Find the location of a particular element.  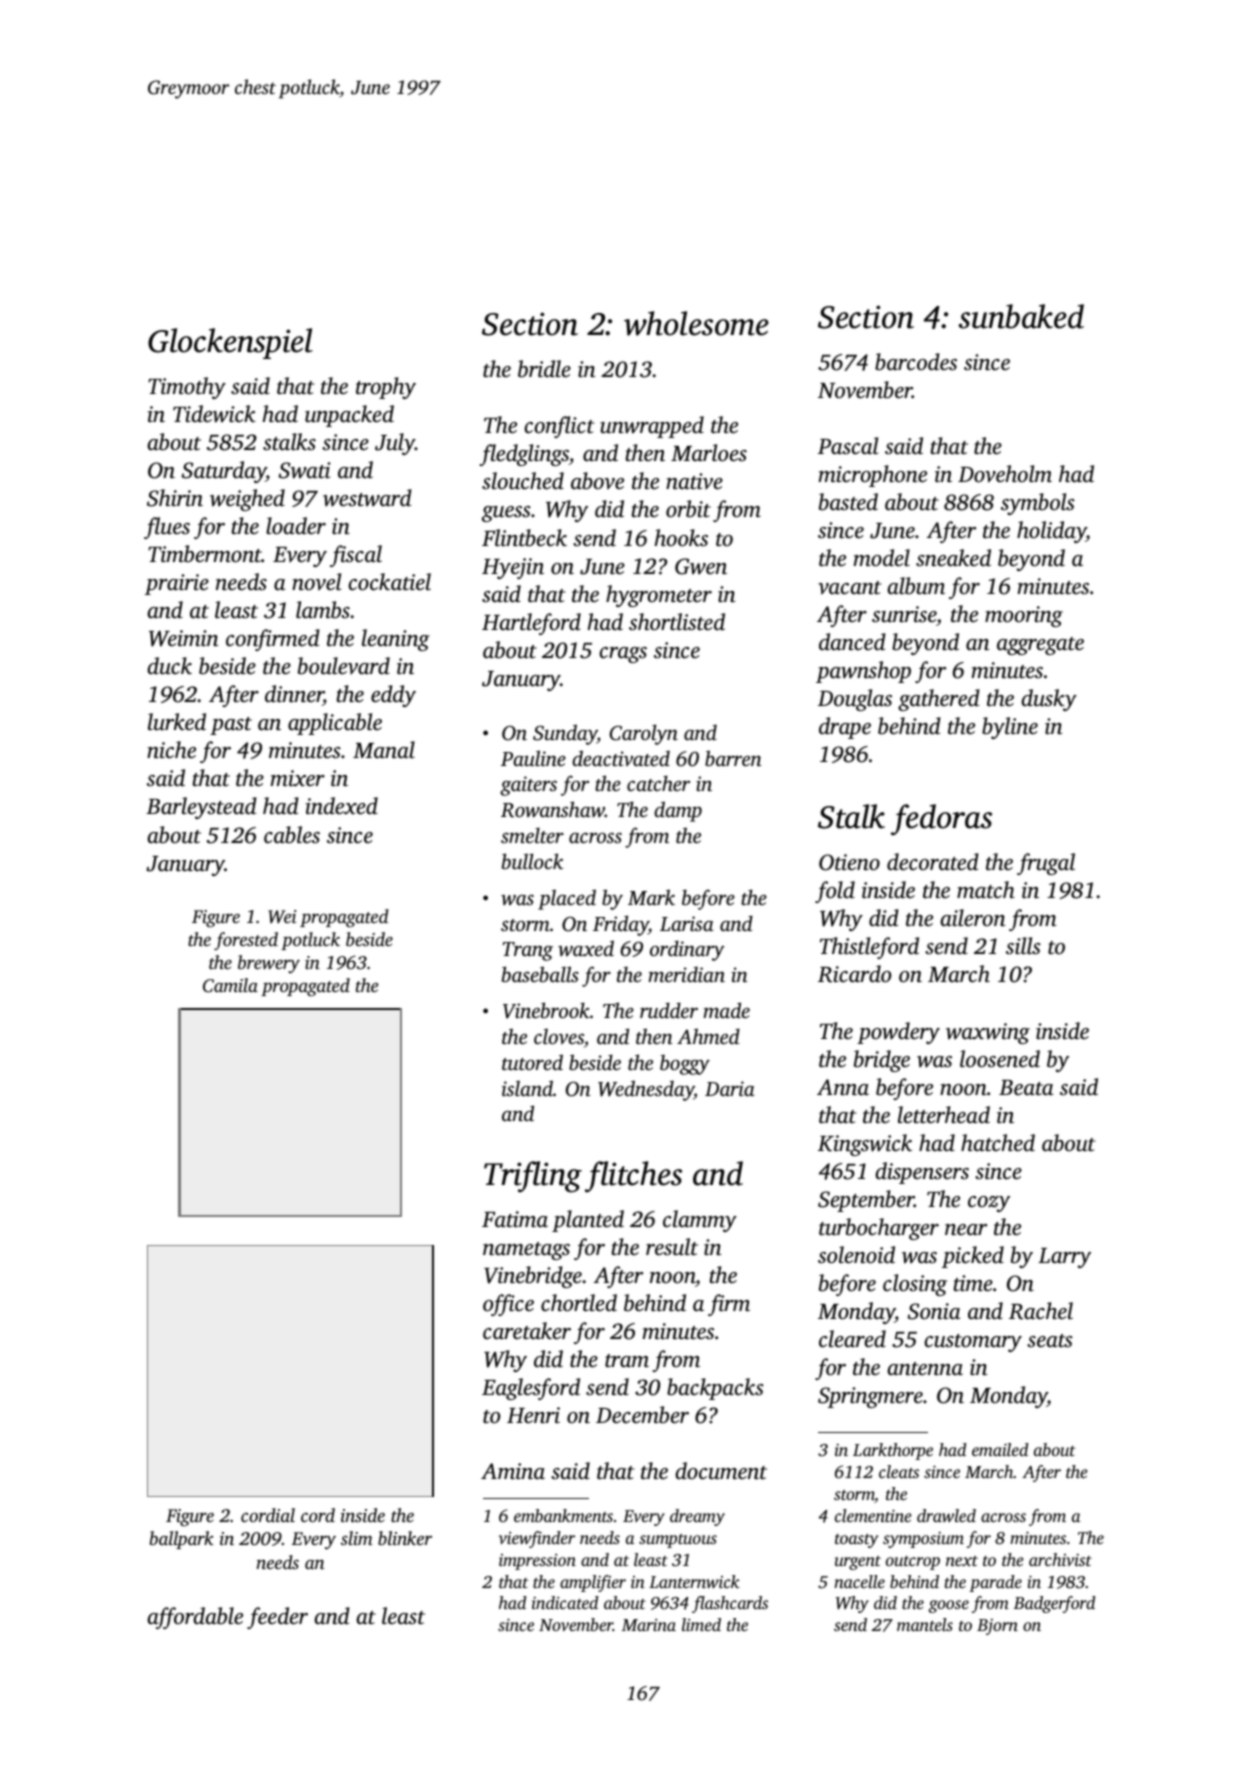

feeder is located at coordinates (277, 1618).
